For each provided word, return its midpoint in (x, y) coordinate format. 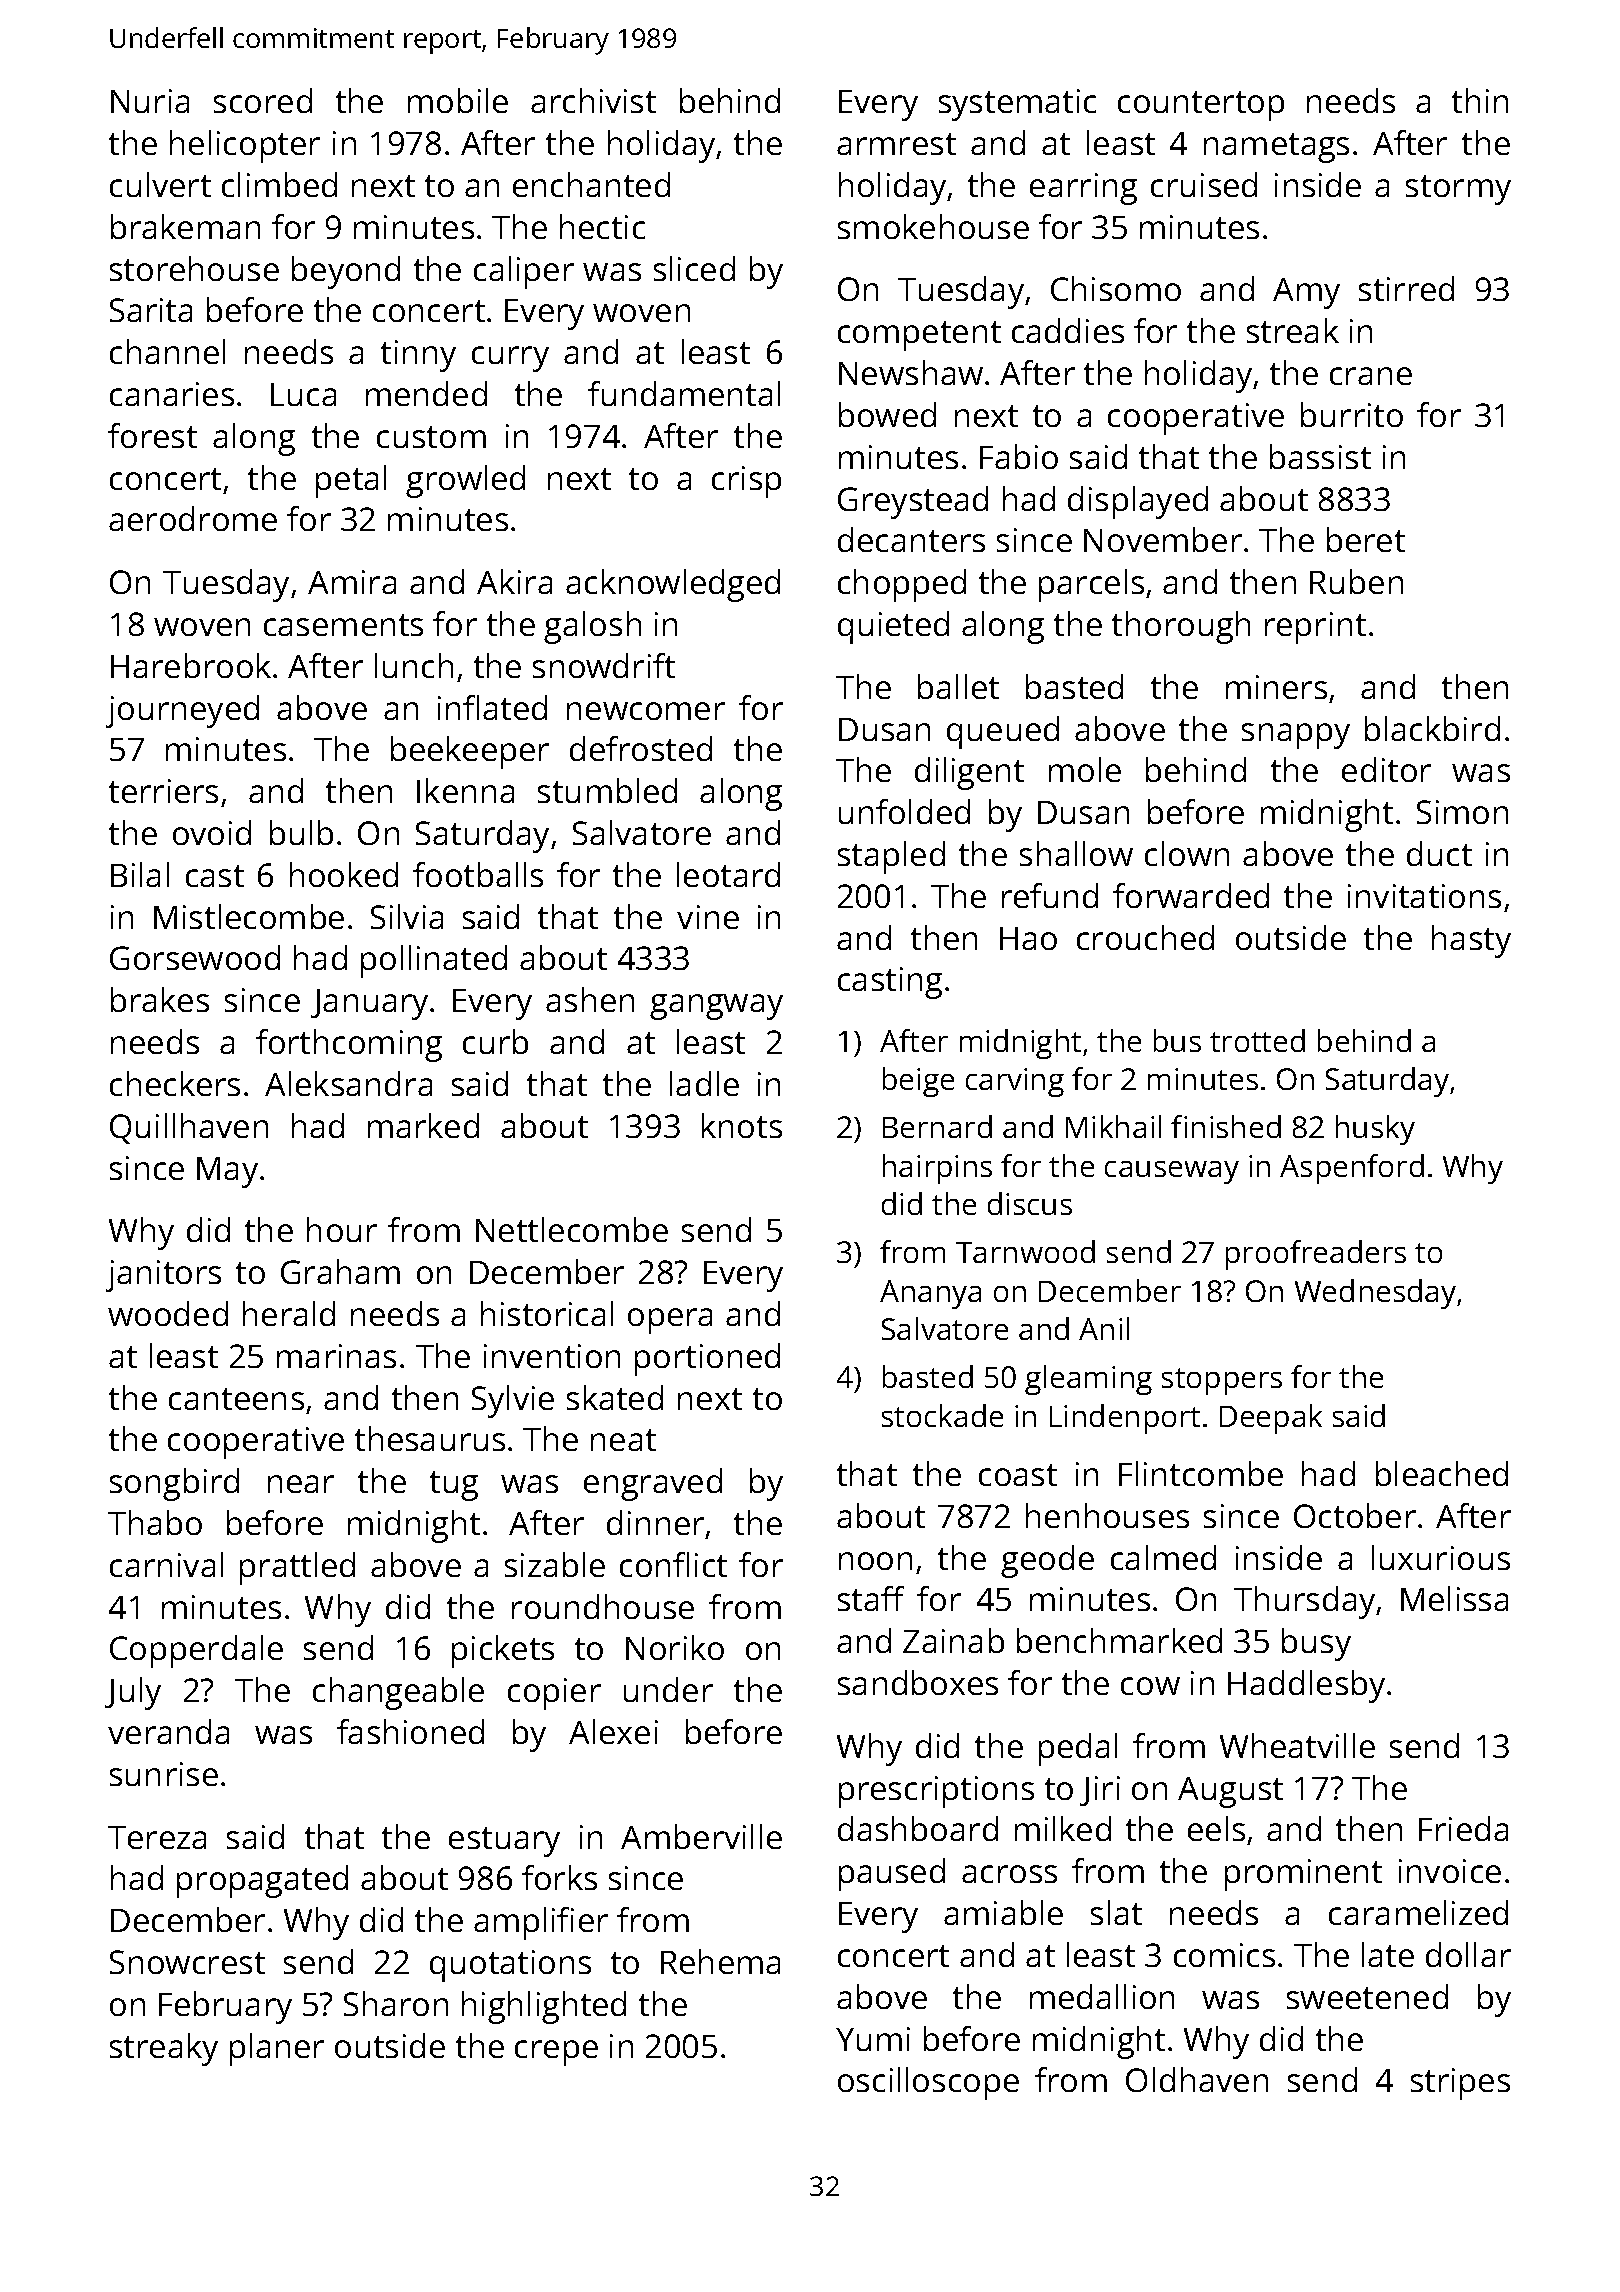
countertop (1201, 106)
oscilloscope (928, 2083)
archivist (593, 100)
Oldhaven (1197, 2079)
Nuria (150, 101)
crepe (556, 2053)
